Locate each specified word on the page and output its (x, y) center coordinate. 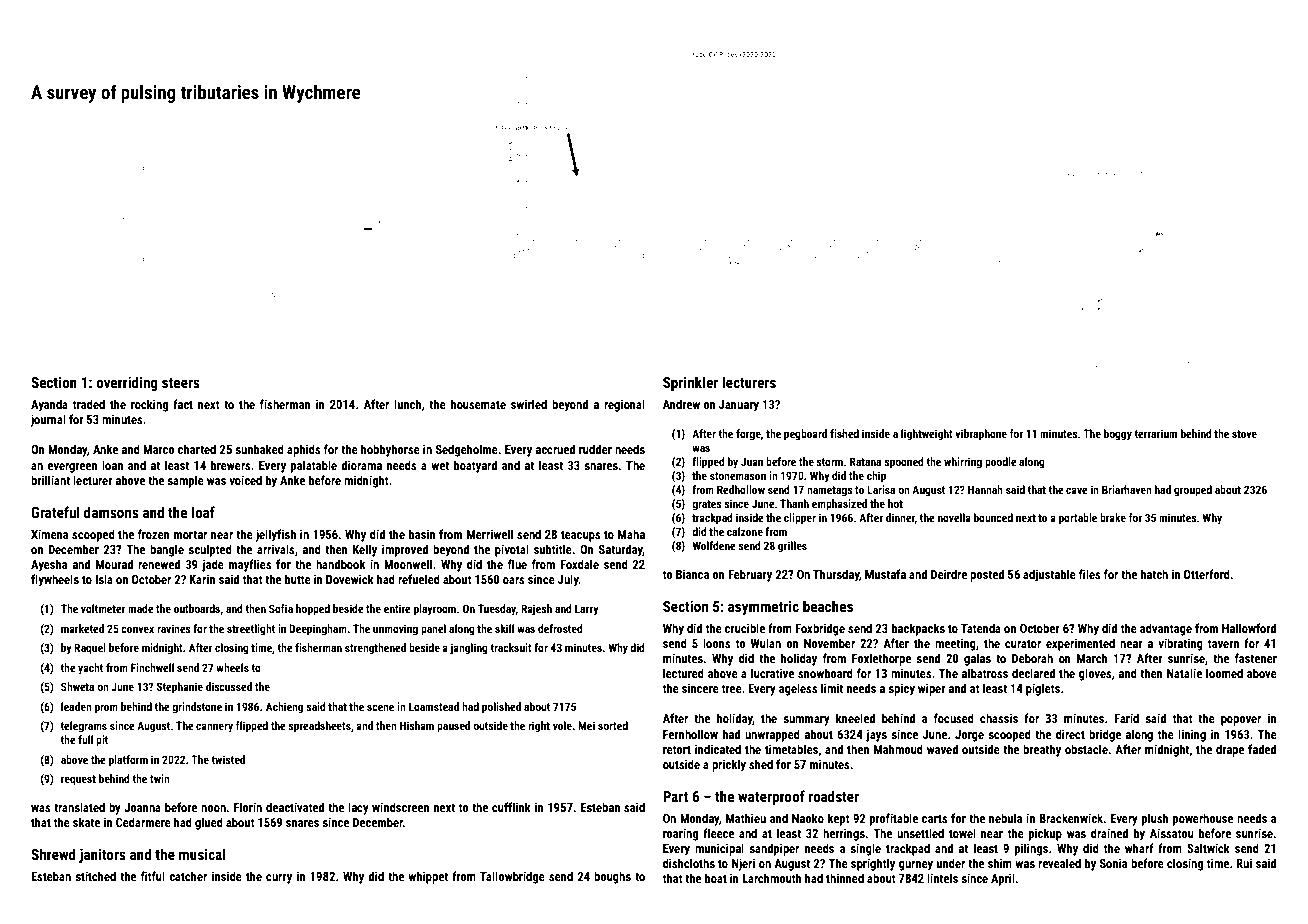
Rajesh (536, 610)
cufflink (511, 807)
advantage (1166, 629)
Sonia (1113, 863)
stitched (95, 876)
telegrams (83, 727)
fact (183, 404)
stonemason (738, 476)
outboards (197, 608)
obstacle (1086, 749)
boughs (612, 877)
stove (1244, 434)
